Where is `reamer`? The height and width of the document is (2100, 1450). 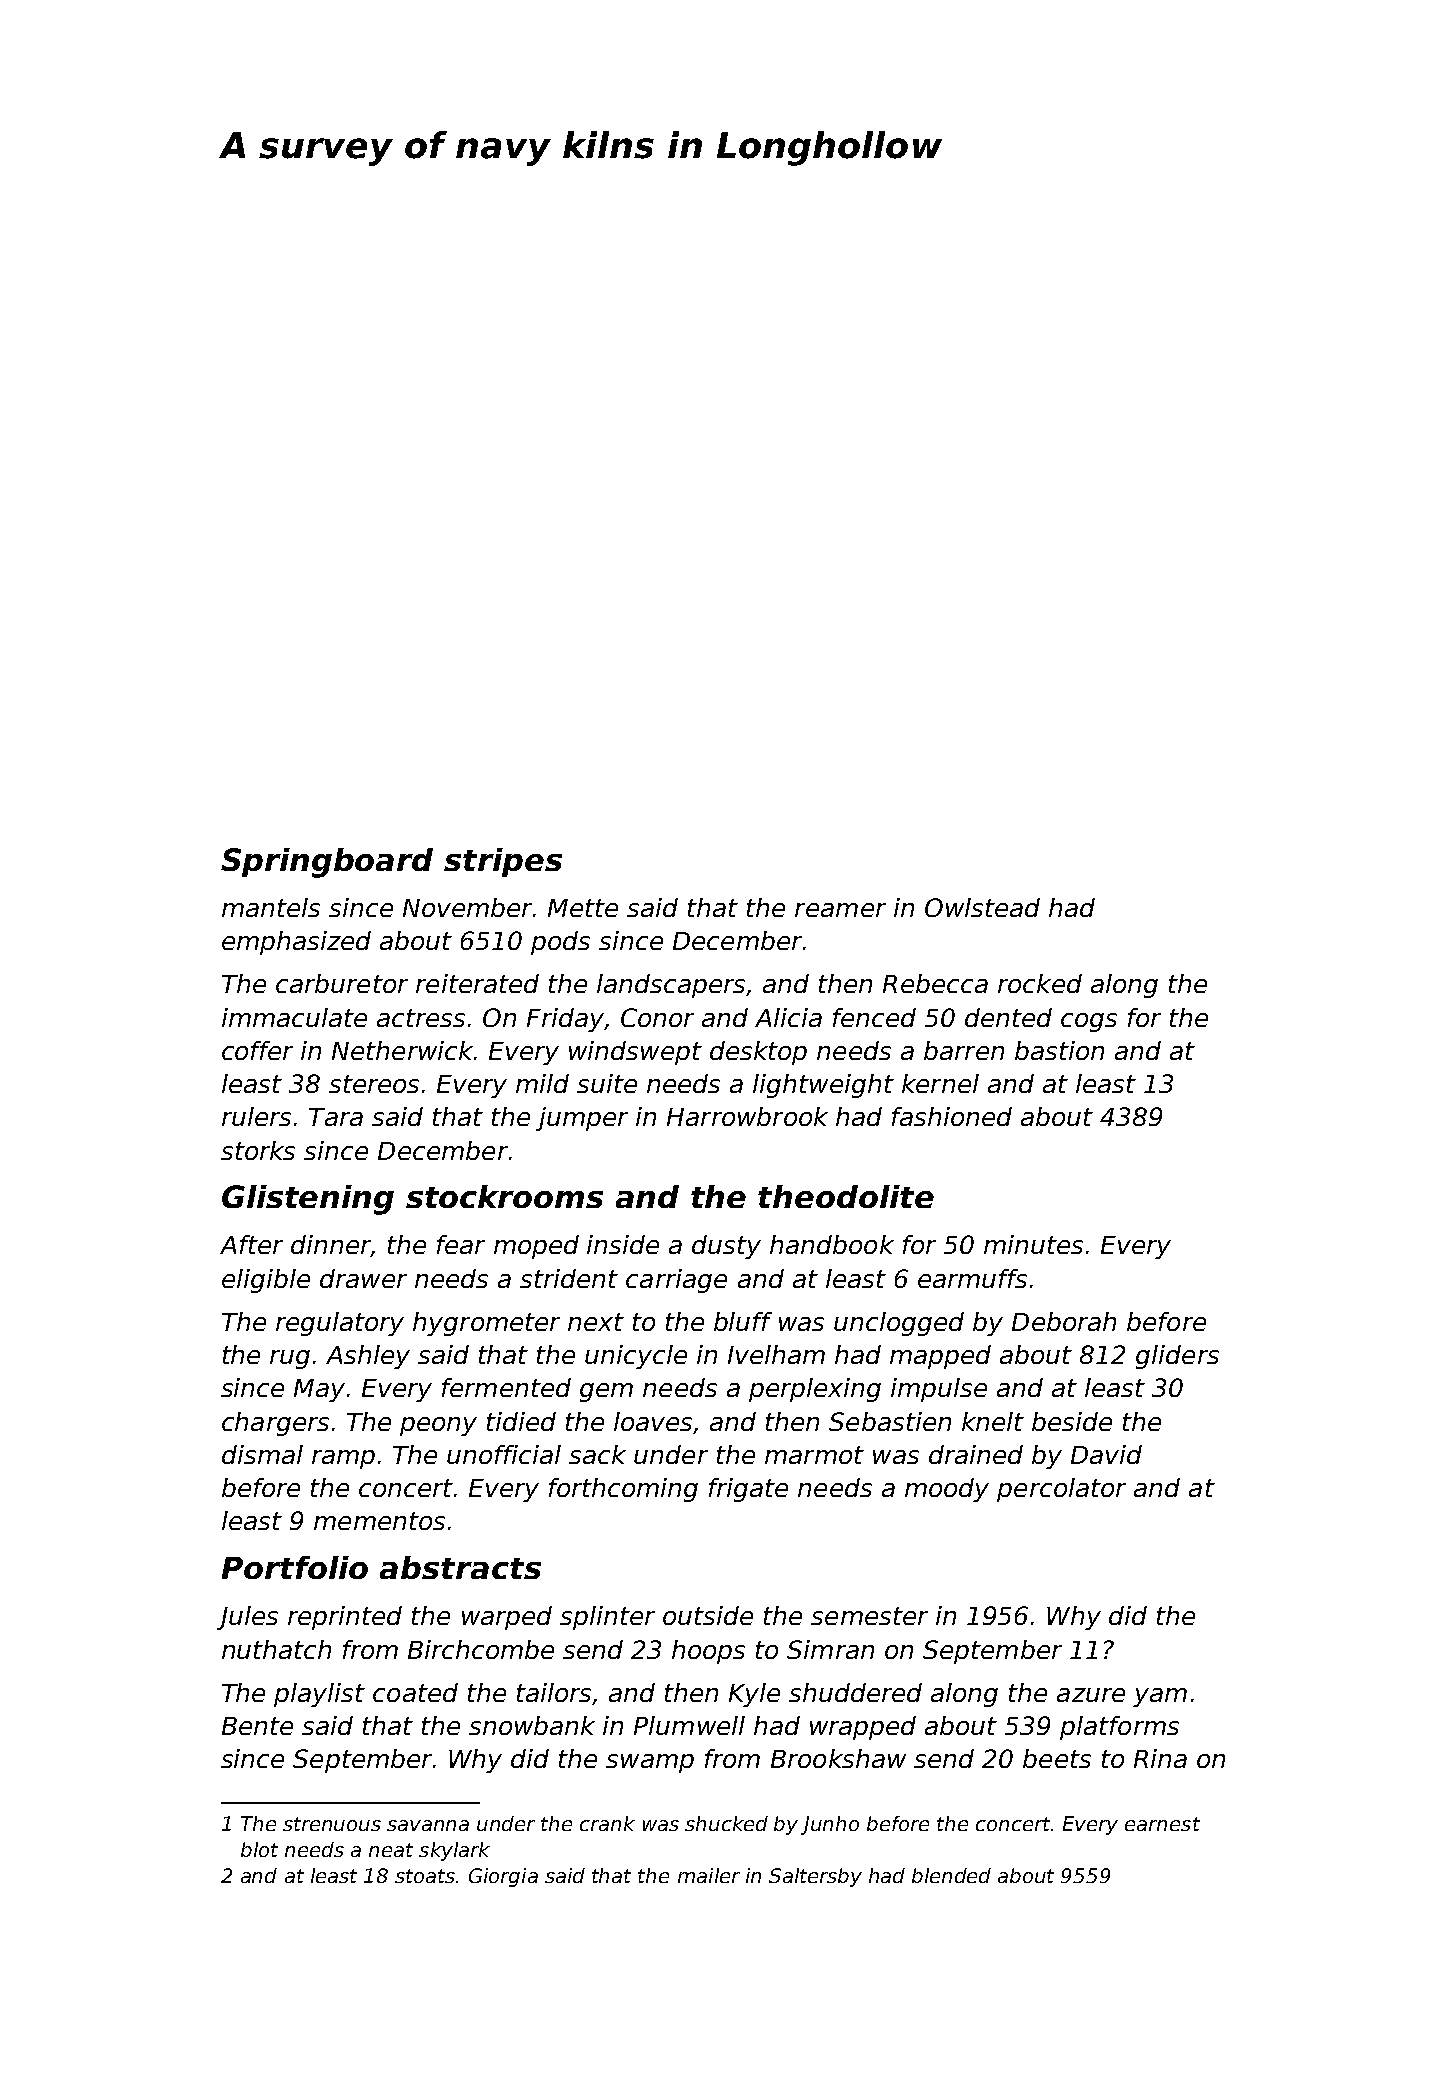
reamer is located at coordinates (840, 910).
